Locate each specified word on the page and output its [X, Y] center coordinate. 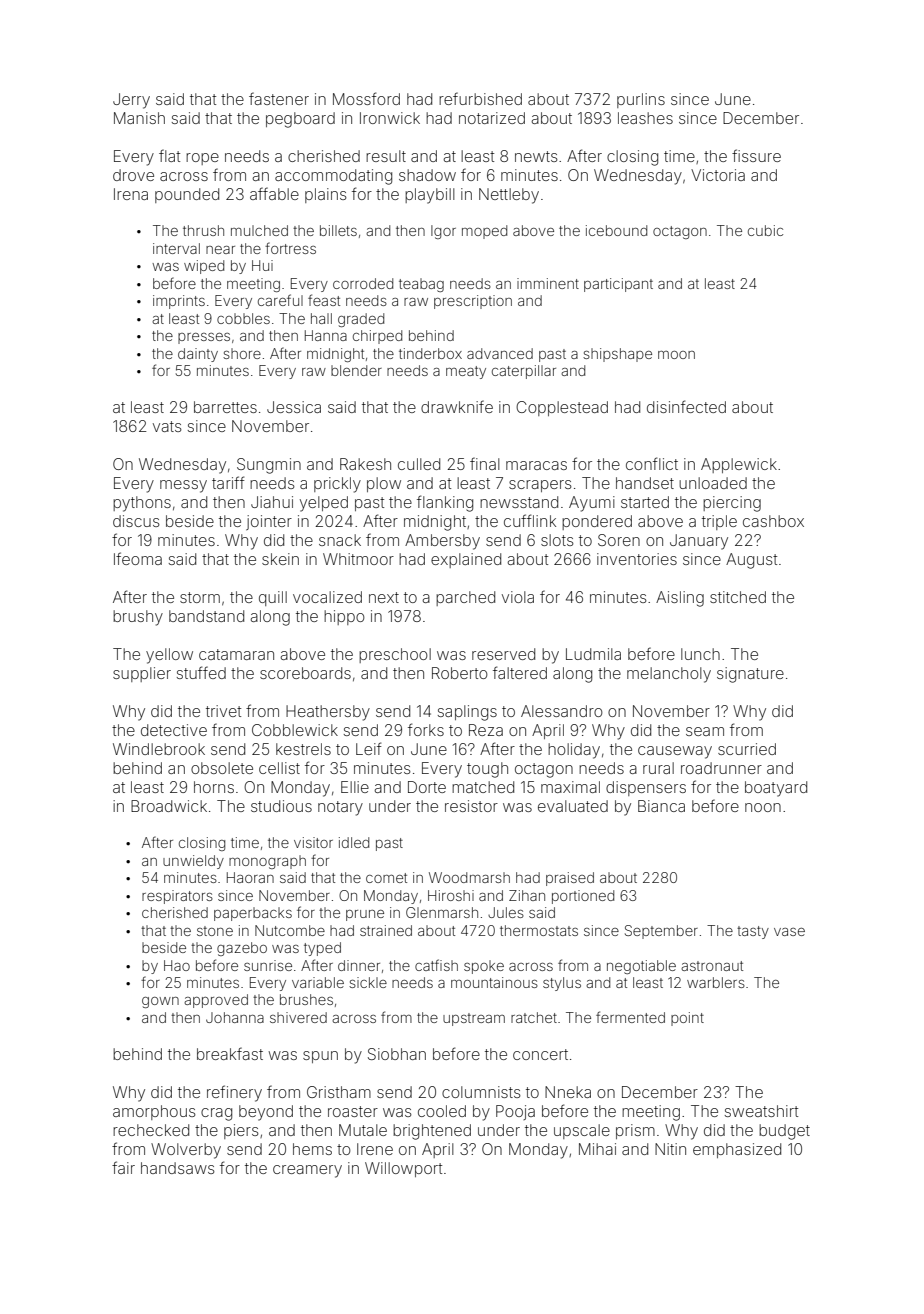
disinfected [686, 406]
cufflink [530, 520]
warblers [716, 982]
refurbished [480, 98]
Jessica [294, 407]
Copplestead [562, 408]
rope [202, 159]
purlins [641, 100]
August [751, 561]
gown [160, 1002]
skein [280, 559]
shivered [298, 1017]
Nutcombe [290, 930]
